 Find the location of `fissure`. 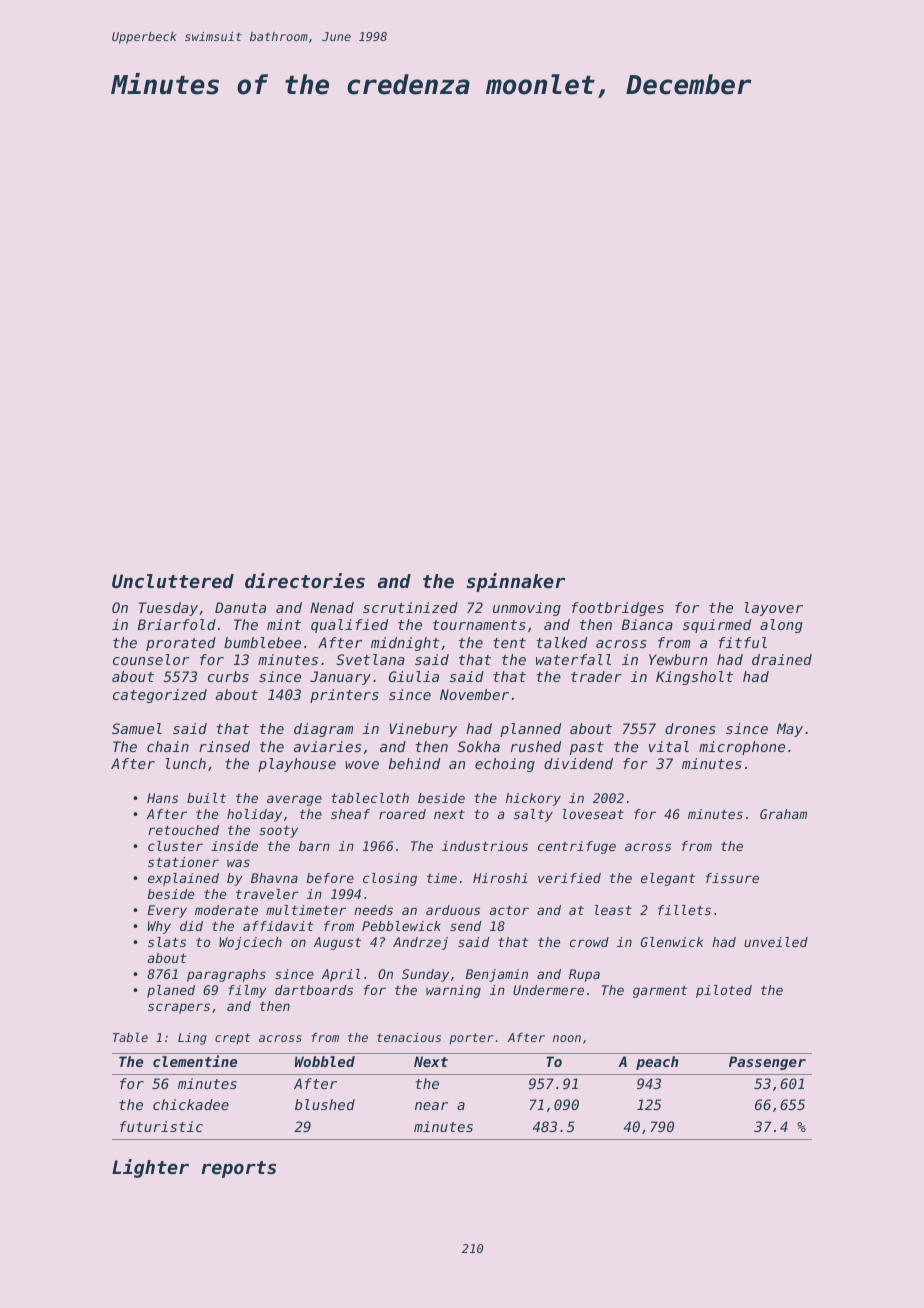

fissure is located at coordinates (732, 878).
